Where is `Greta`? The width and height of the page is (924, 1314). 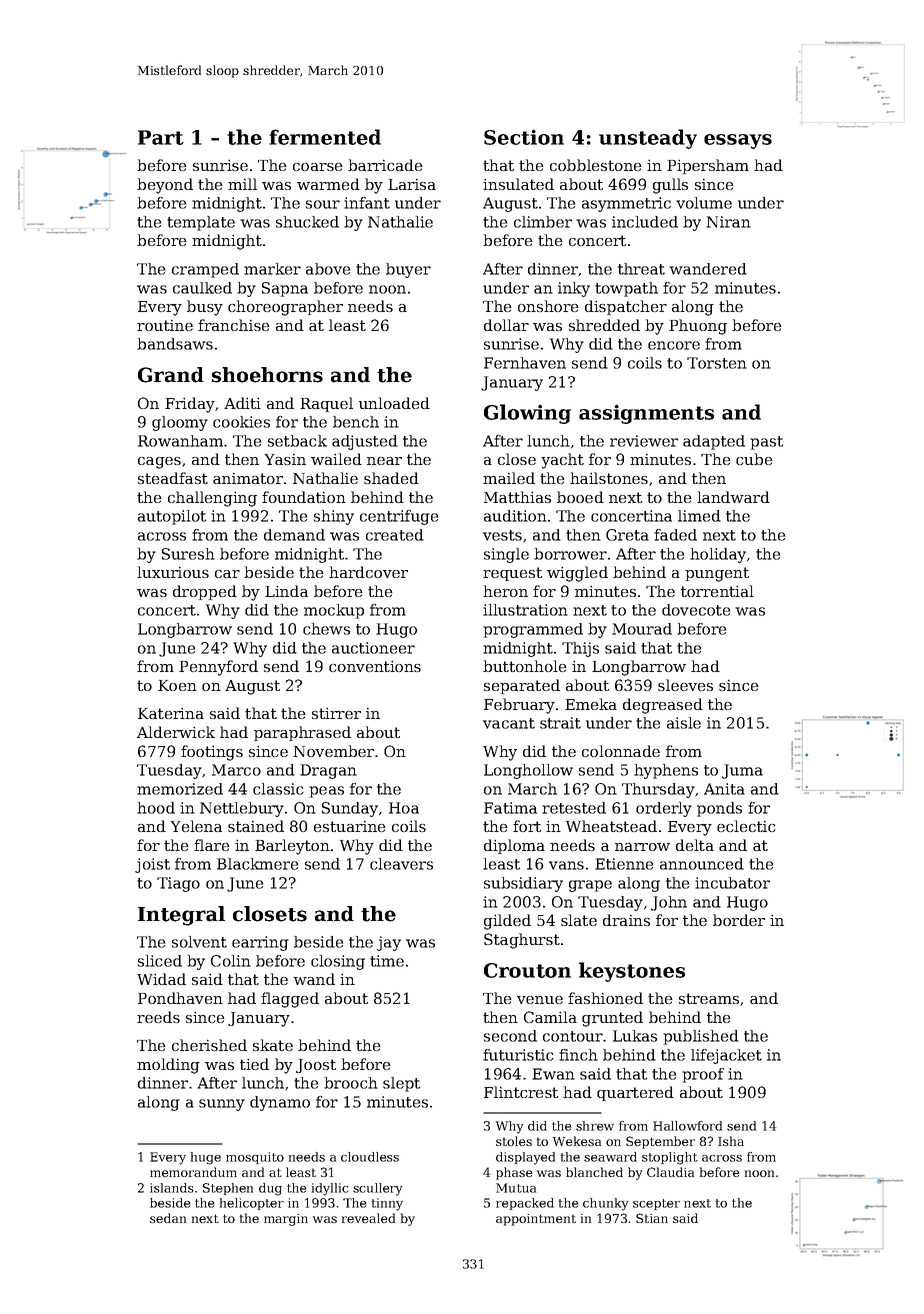 Greta is located at coordinates (627, 535).
